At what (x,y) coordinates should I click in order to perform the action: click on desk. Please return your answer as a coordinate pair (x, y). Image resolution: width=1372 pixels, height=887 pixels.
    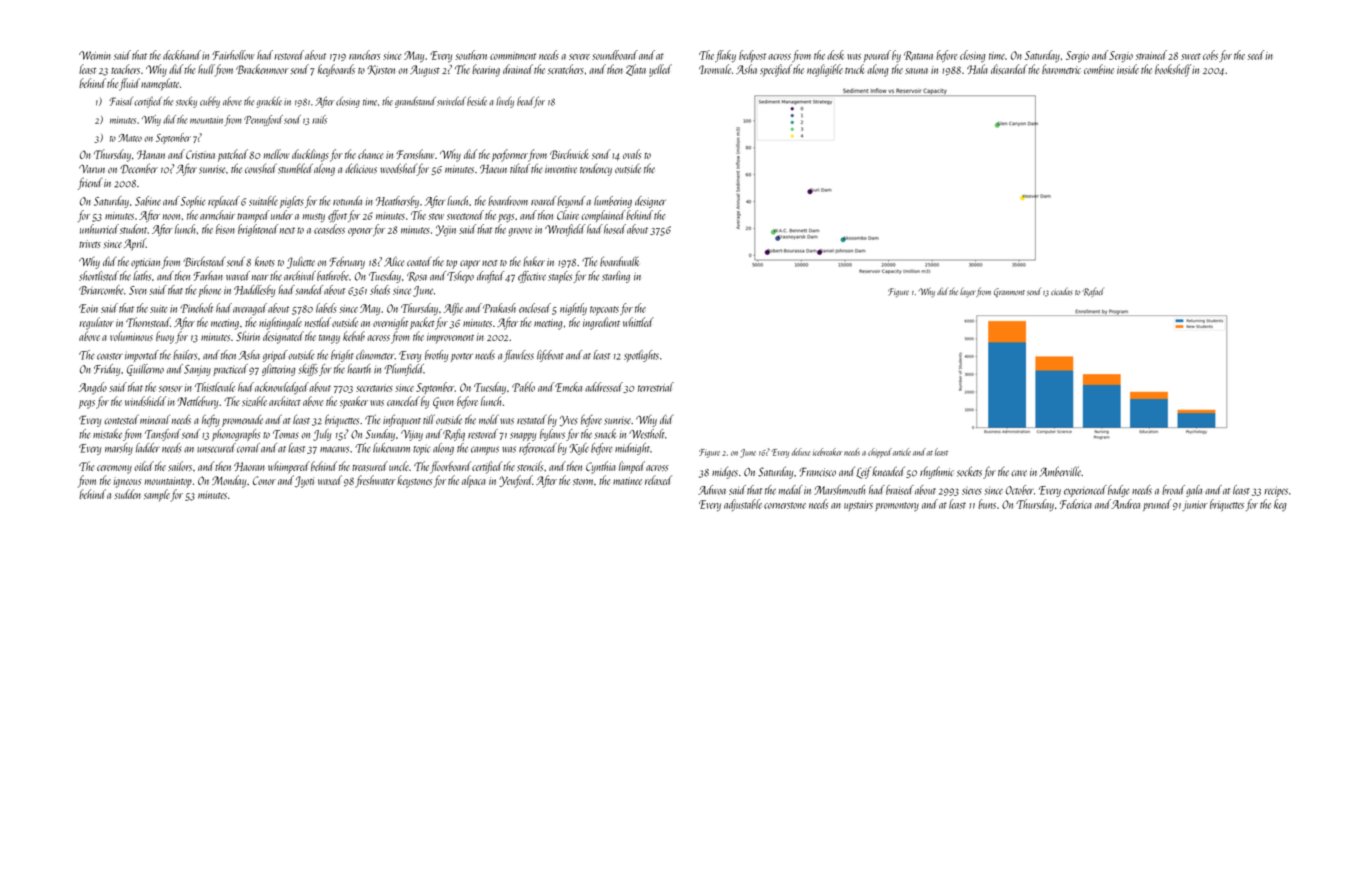
    Looking at the image, I should click on (835, 55).
